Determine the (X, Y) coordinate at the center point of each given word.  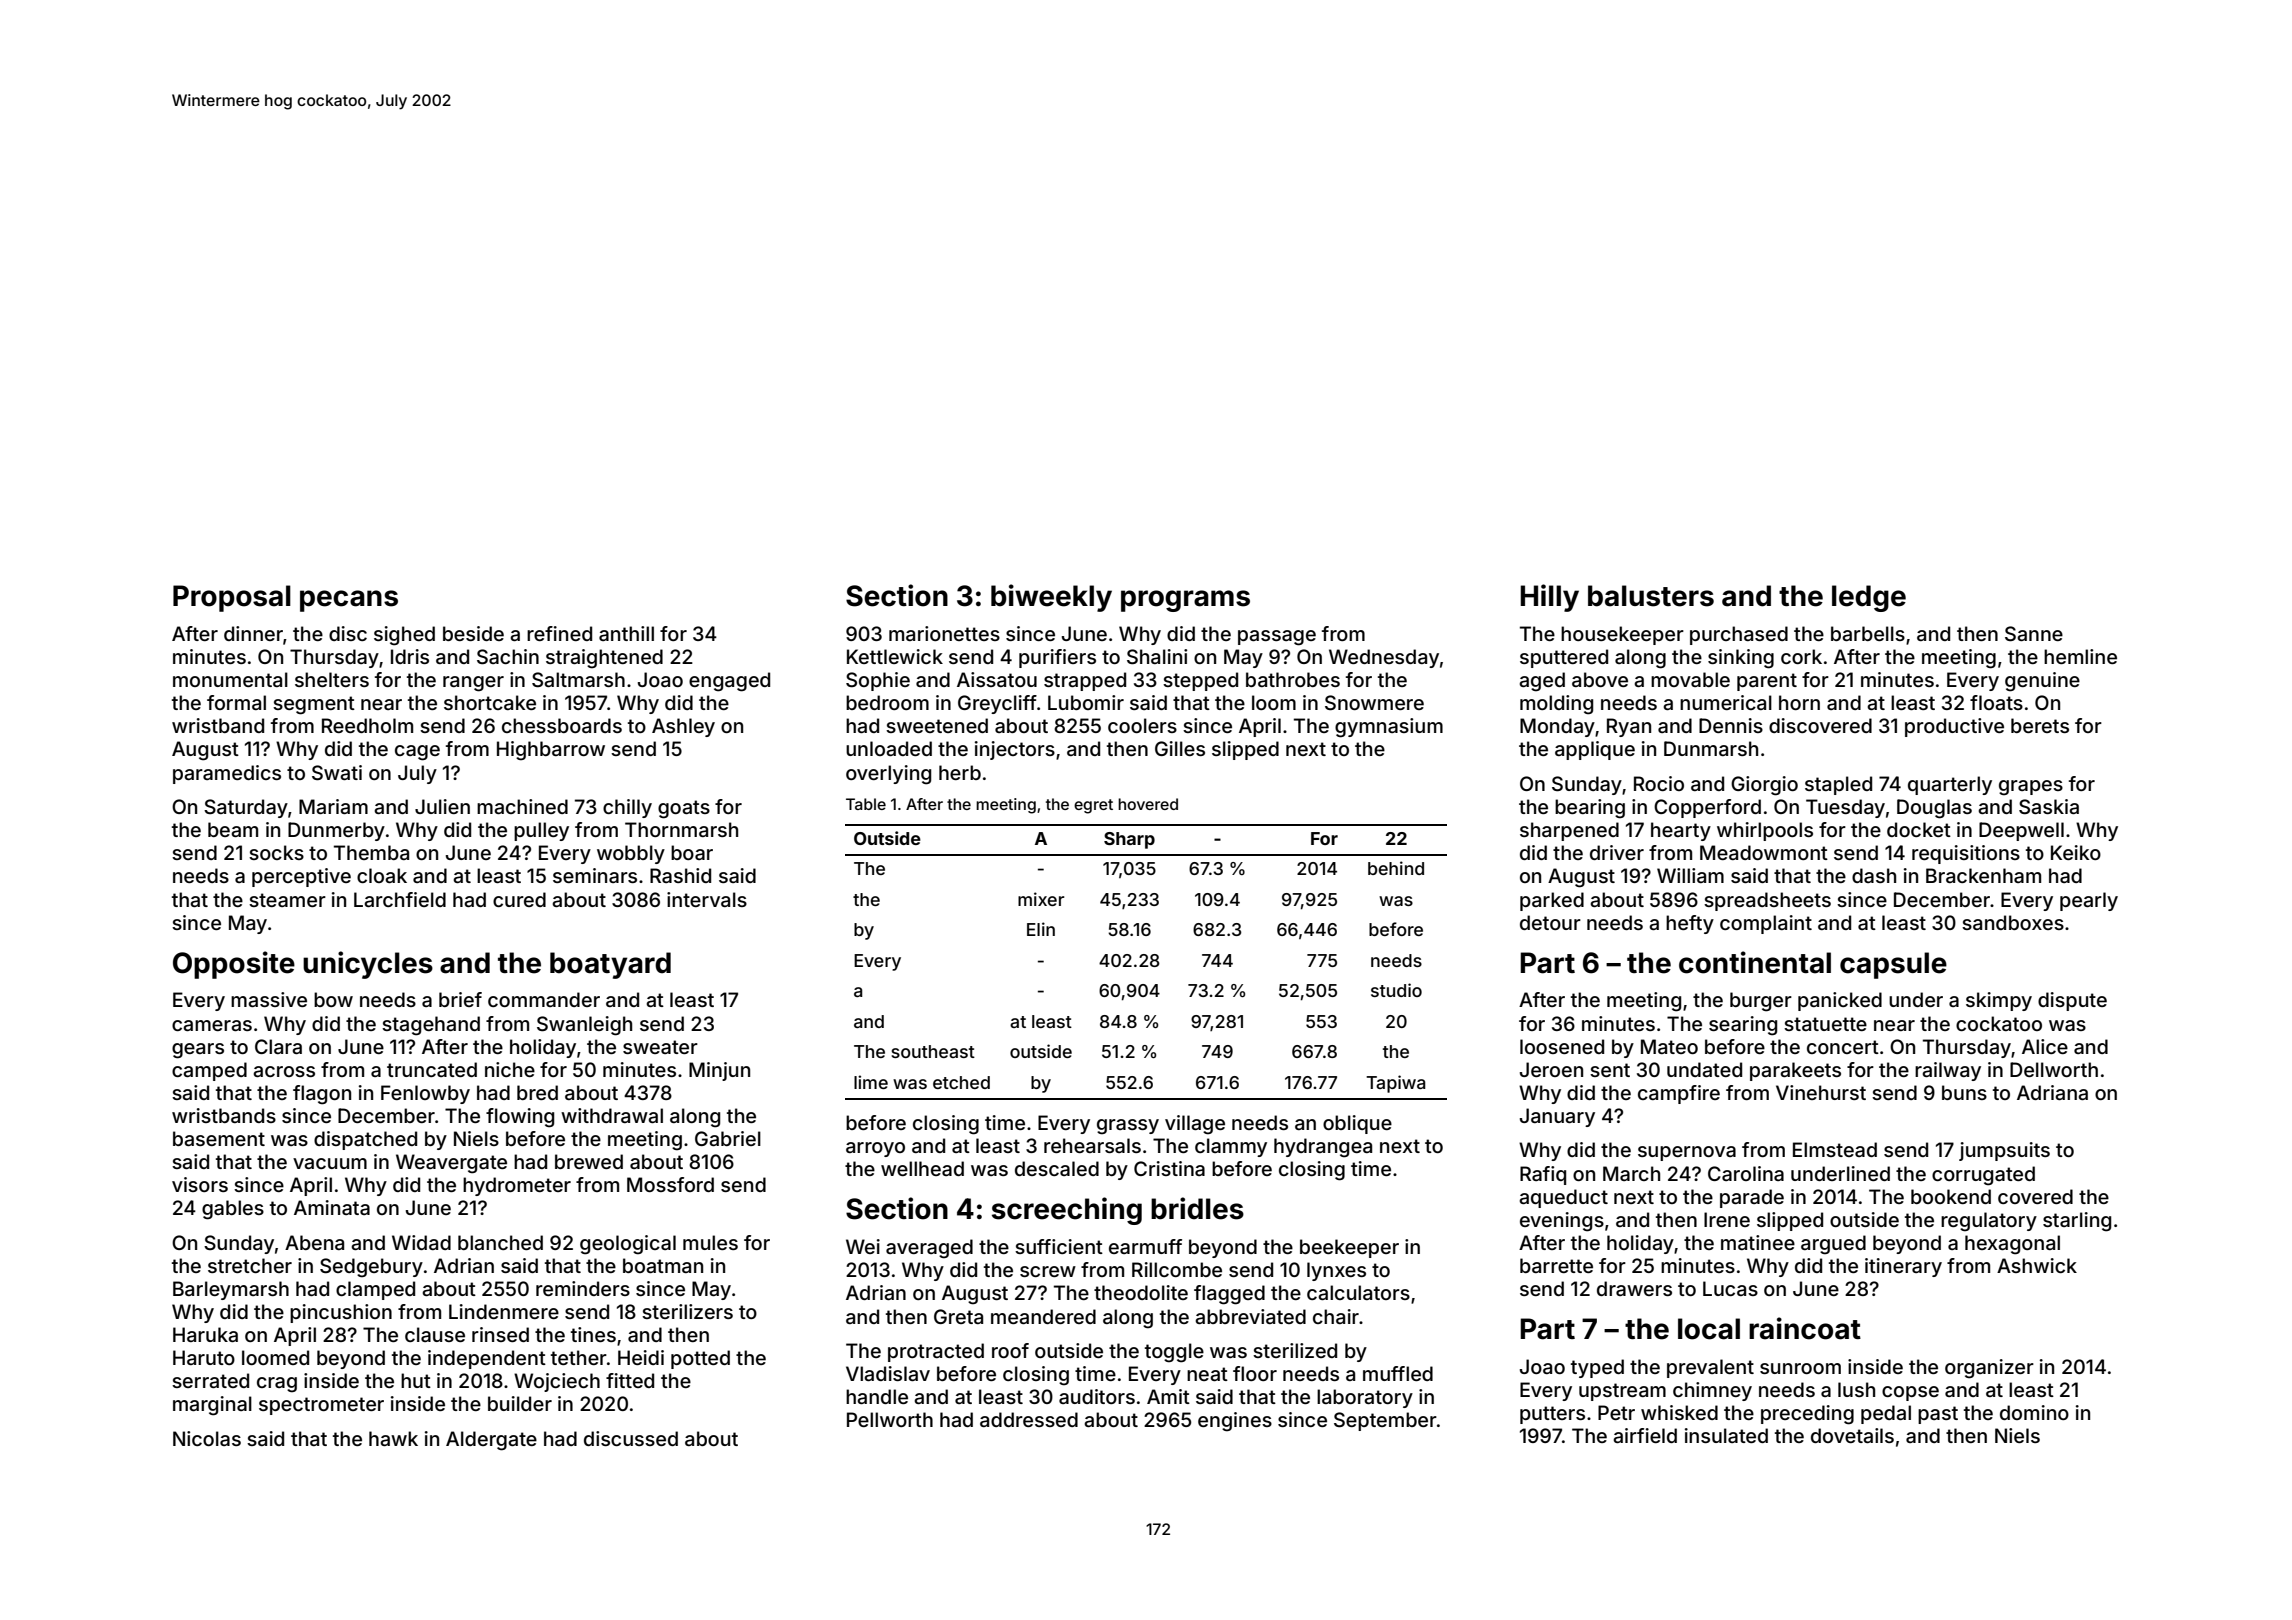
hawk (393, 1438)
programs (1185, 601)
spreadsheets (1767, 901)
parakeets (1795, 1071)
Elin (1041, 929)
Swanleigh (584, 1026)
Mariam (333, 806)
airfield (1645, 1435)
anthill (626, 633)
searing (1743, 1026)
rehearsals (1092, 1145)
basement (219, 1138)
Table (866, 804)
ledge (1869, 598)
